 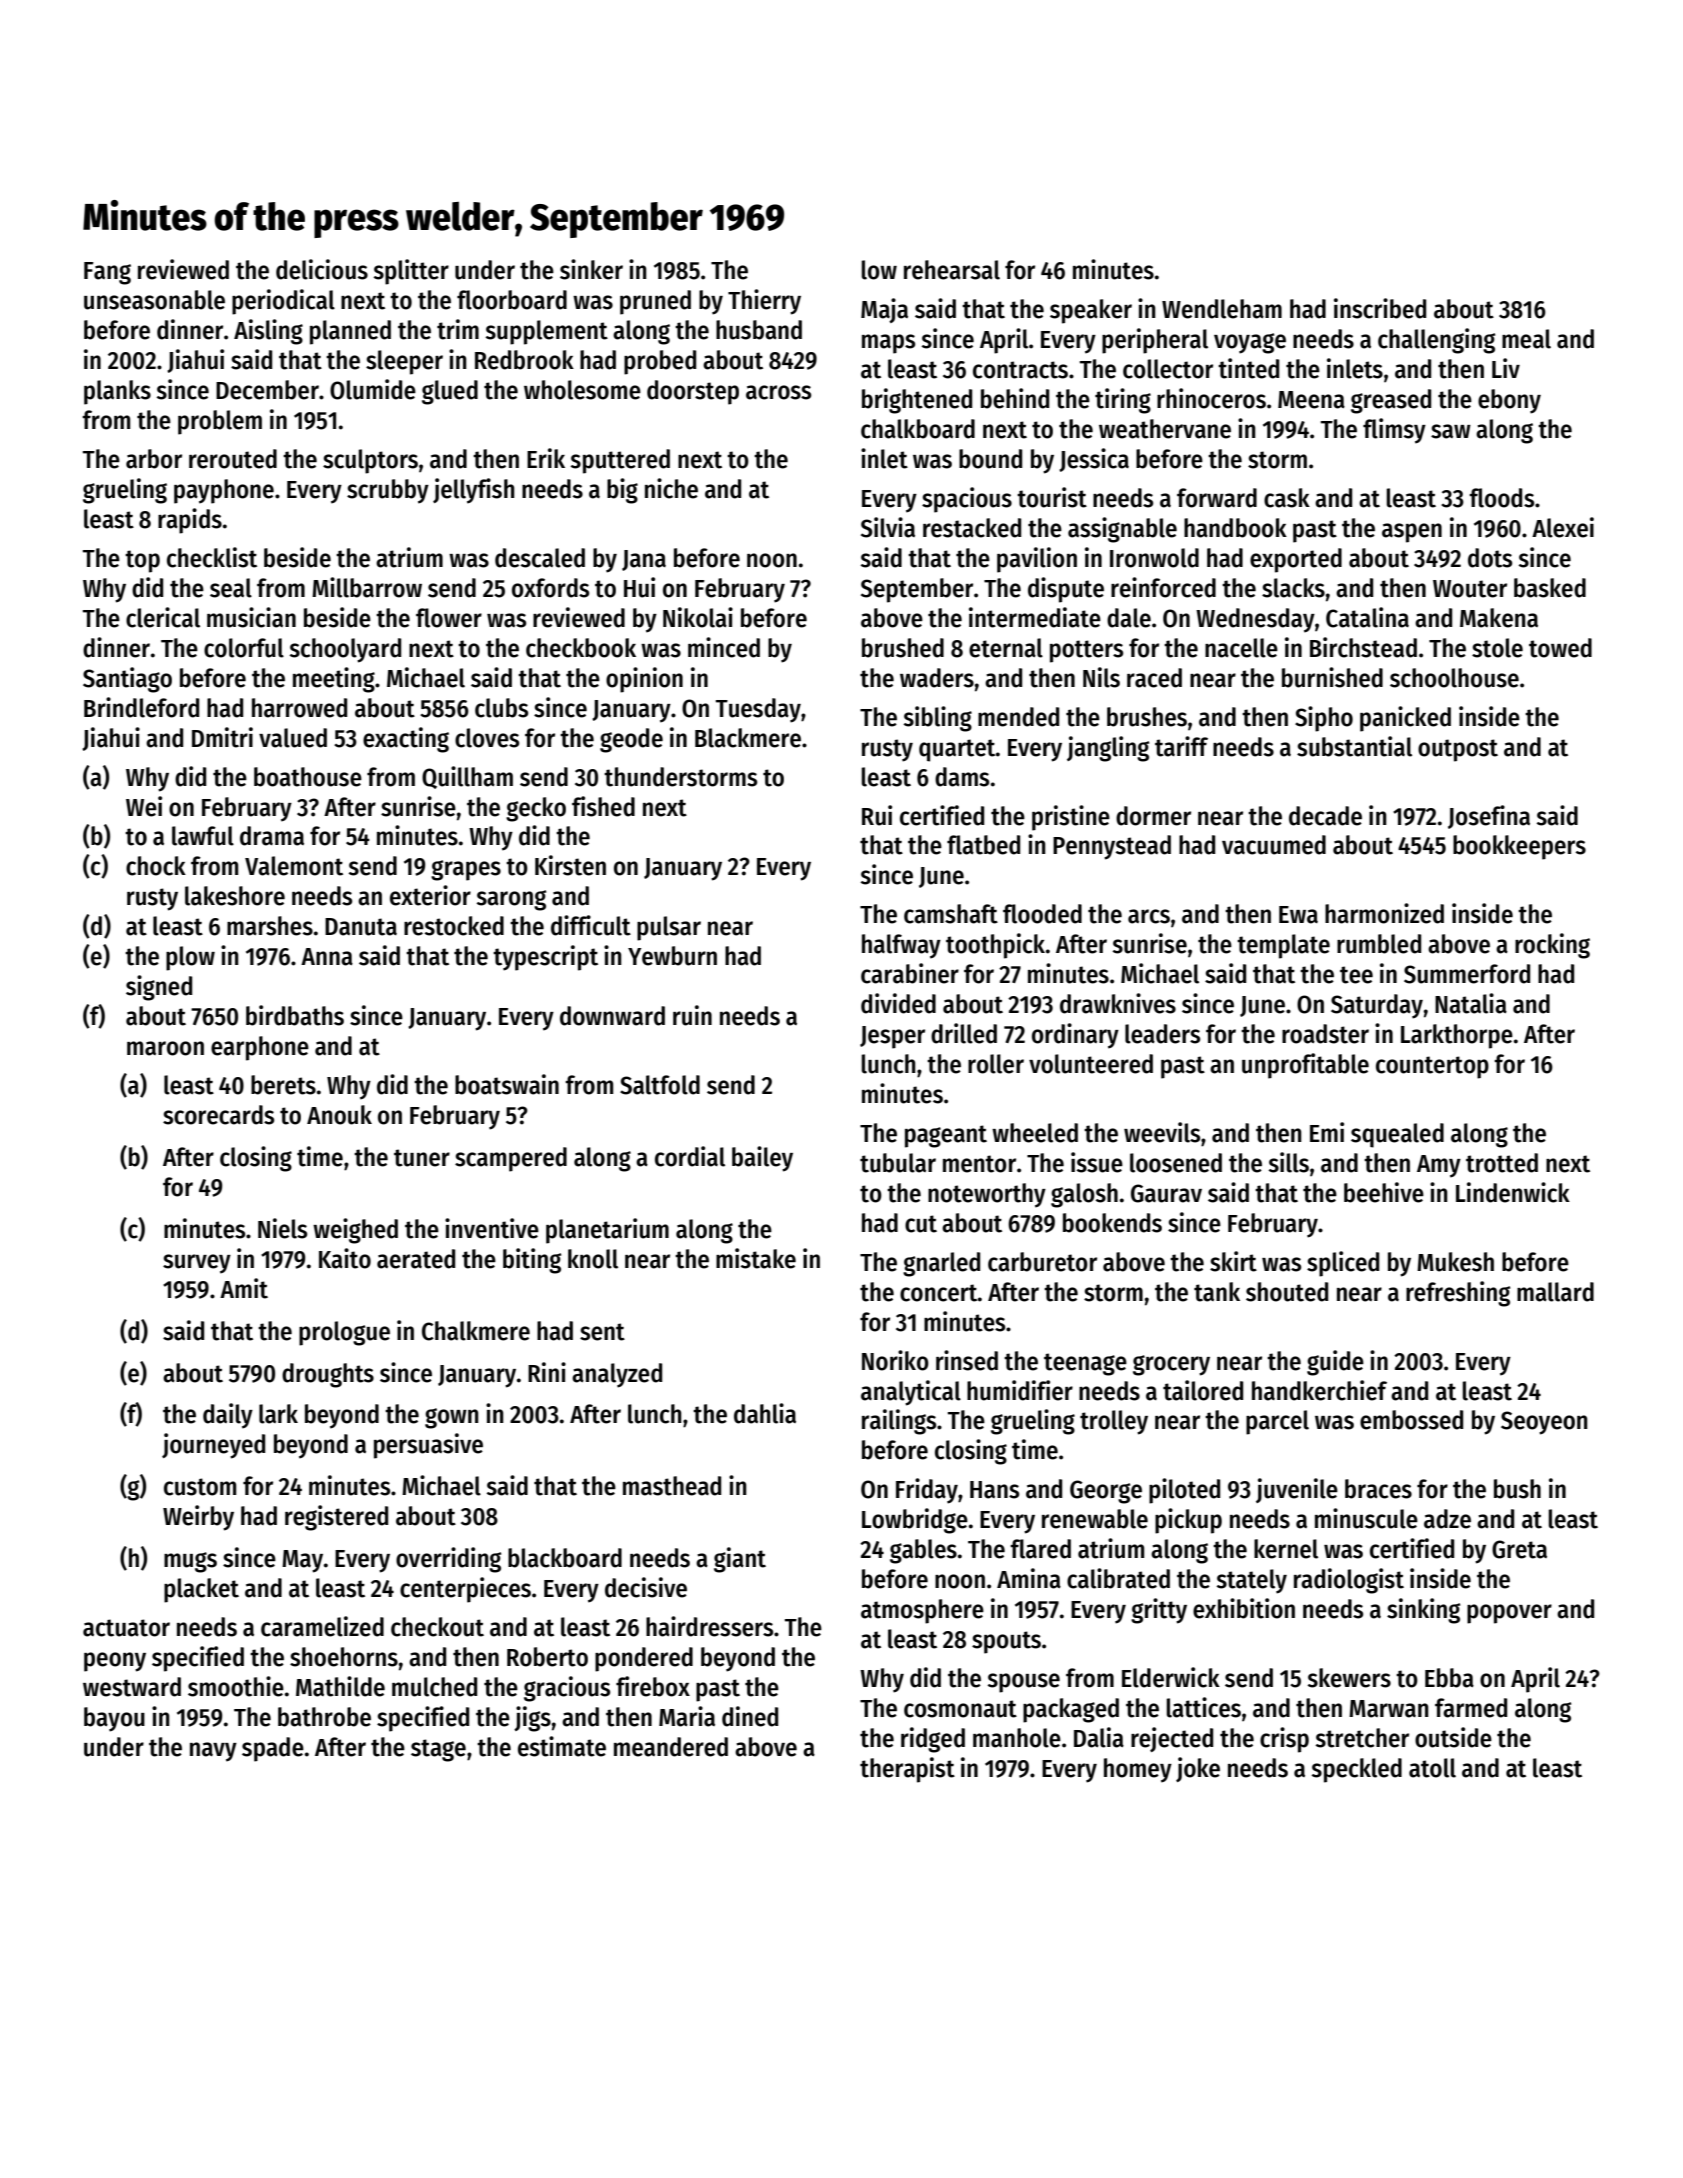 I want to click on navy, so click(x=213, y=1752).
